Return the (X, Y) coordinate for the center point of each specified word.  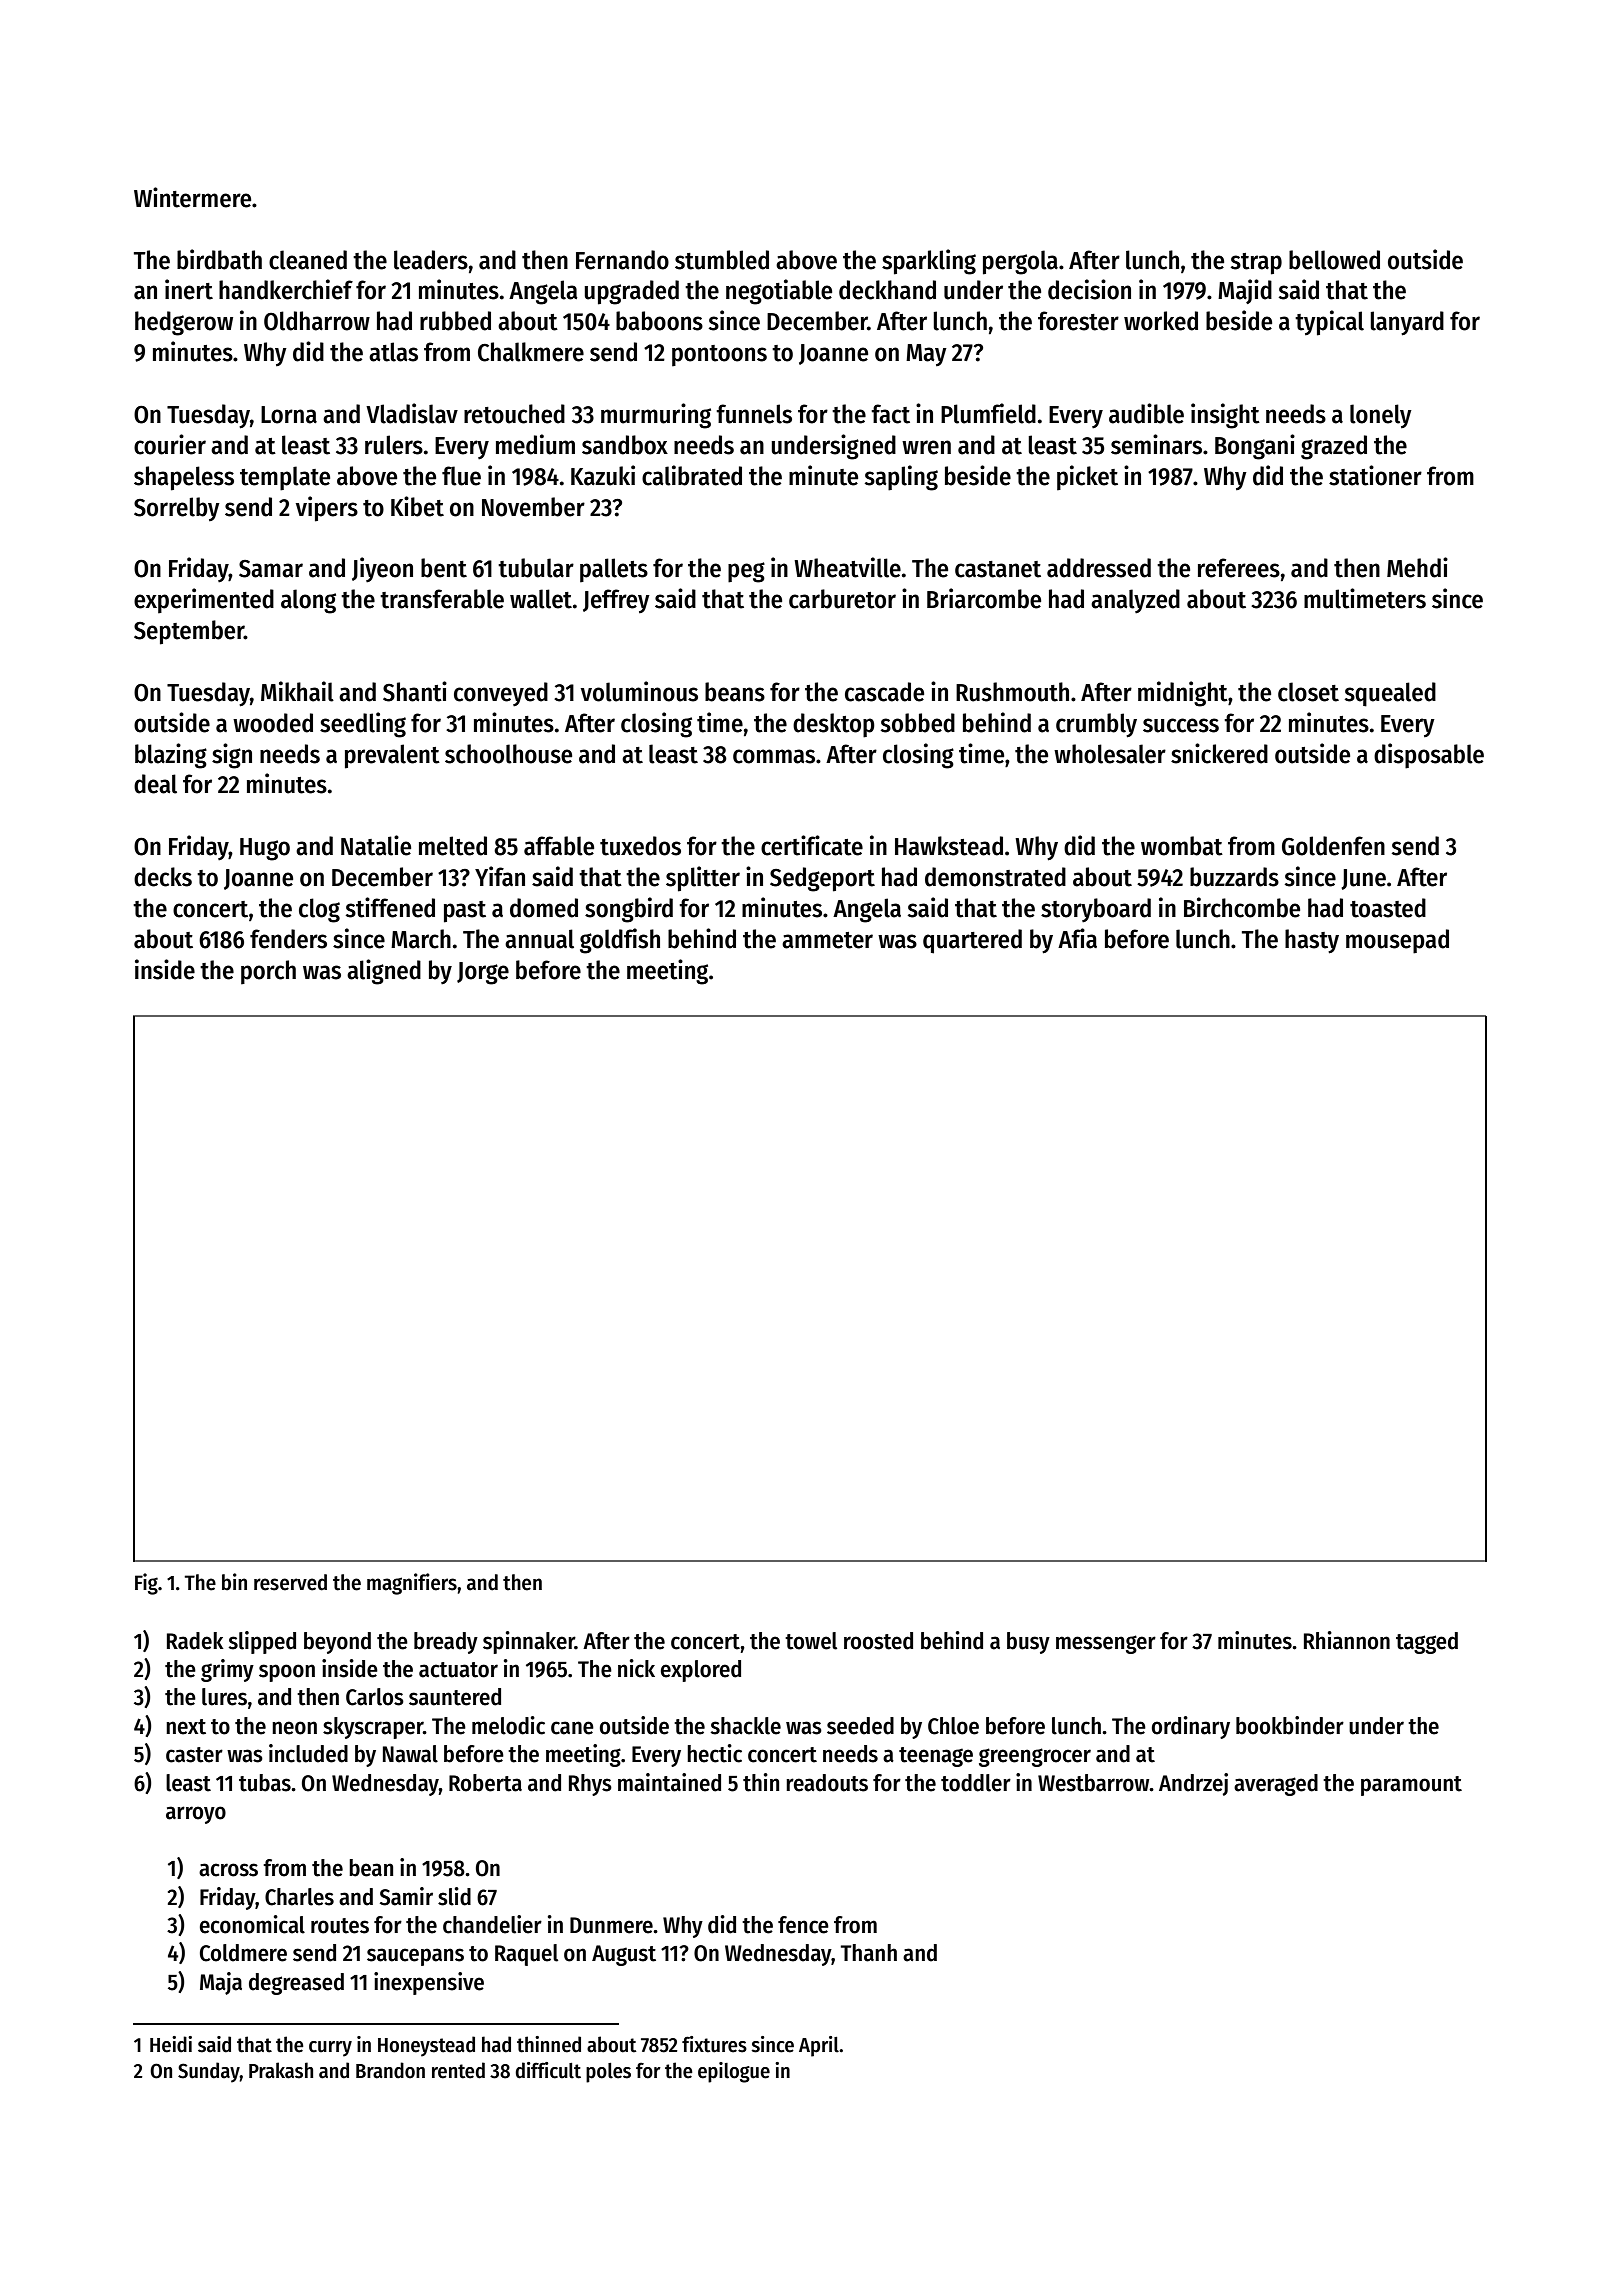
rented (458, 2070)
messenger (1106, 1644)
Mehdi (1417, 567)
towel (811, 1641)
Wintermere (192, 197)
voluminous (639, 691)
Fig (146, 1584)
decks (163, 877)
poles (608, 2073)
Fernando (622, 260)
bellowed (1334, 260)
